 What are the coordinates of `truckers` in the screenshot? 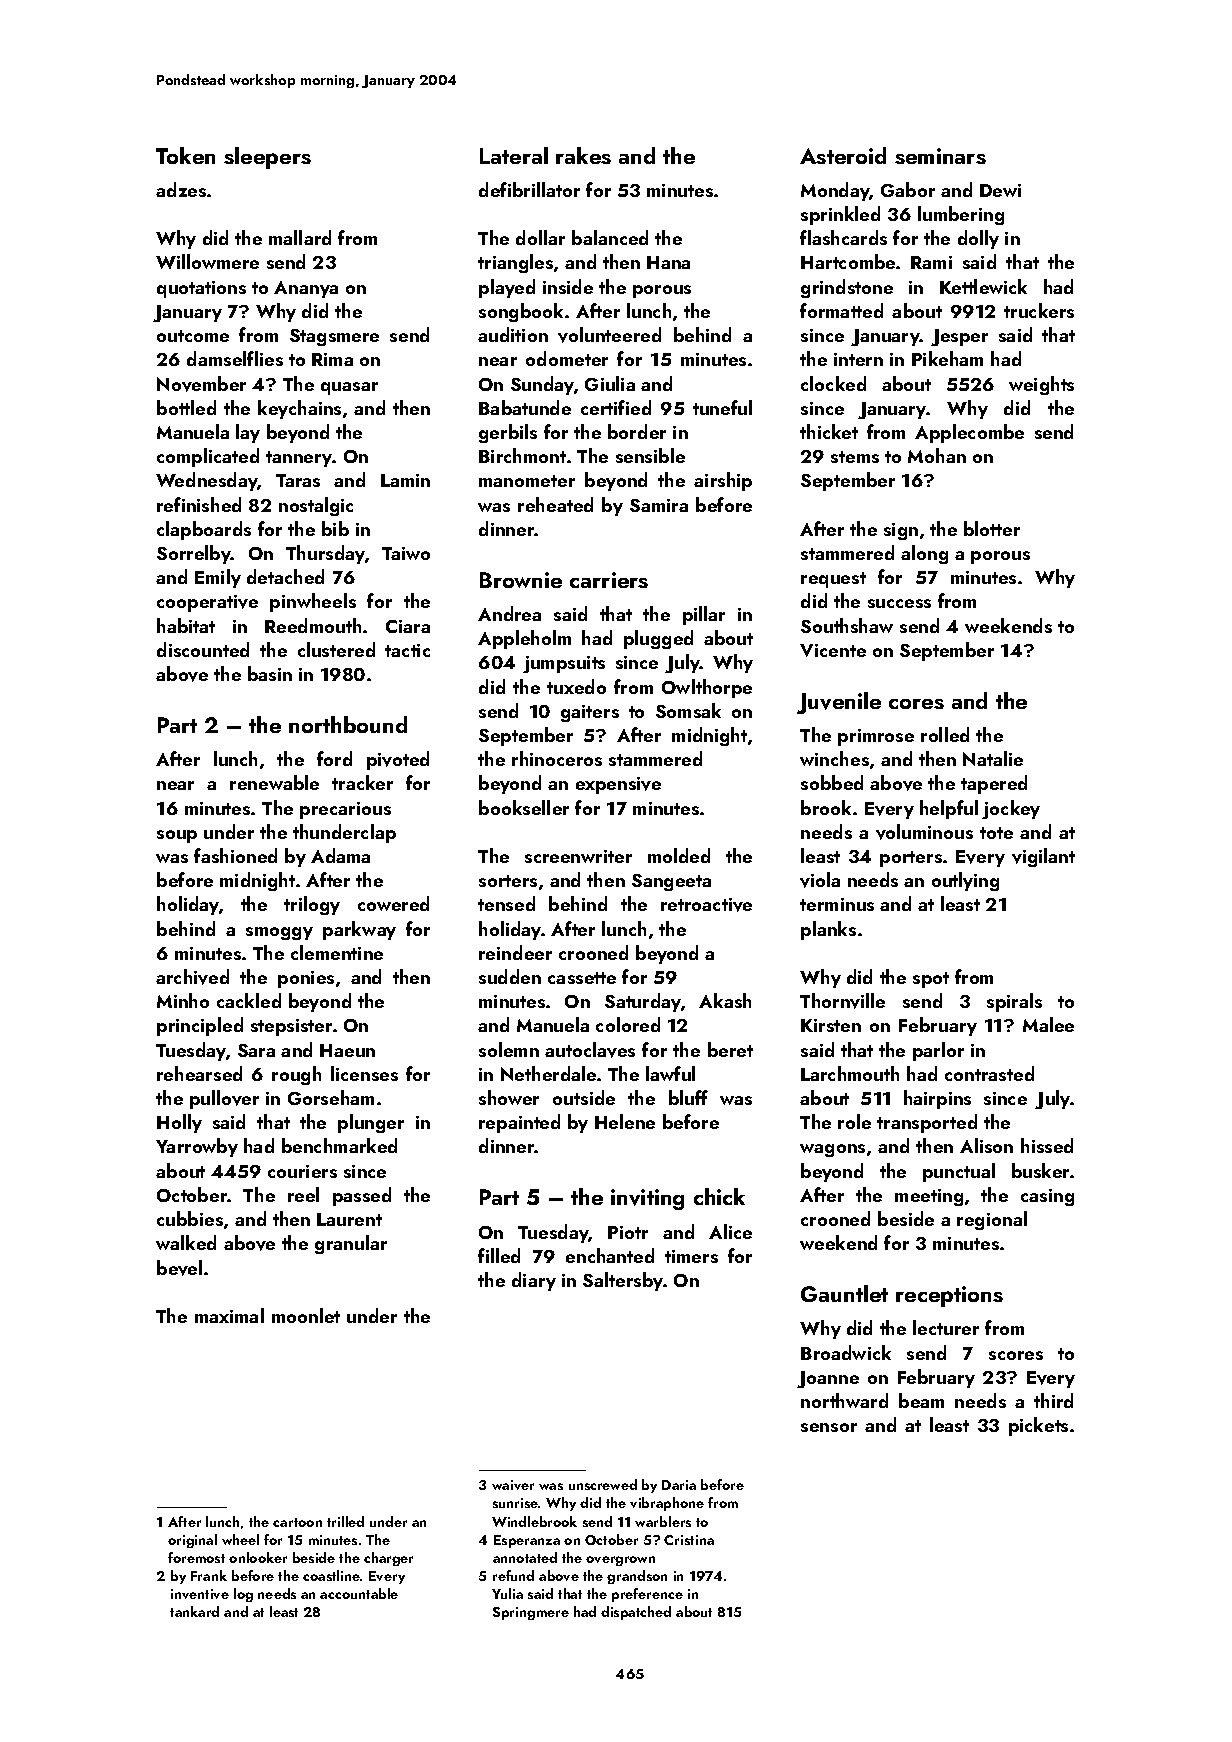 It's located at (1039, 310).
